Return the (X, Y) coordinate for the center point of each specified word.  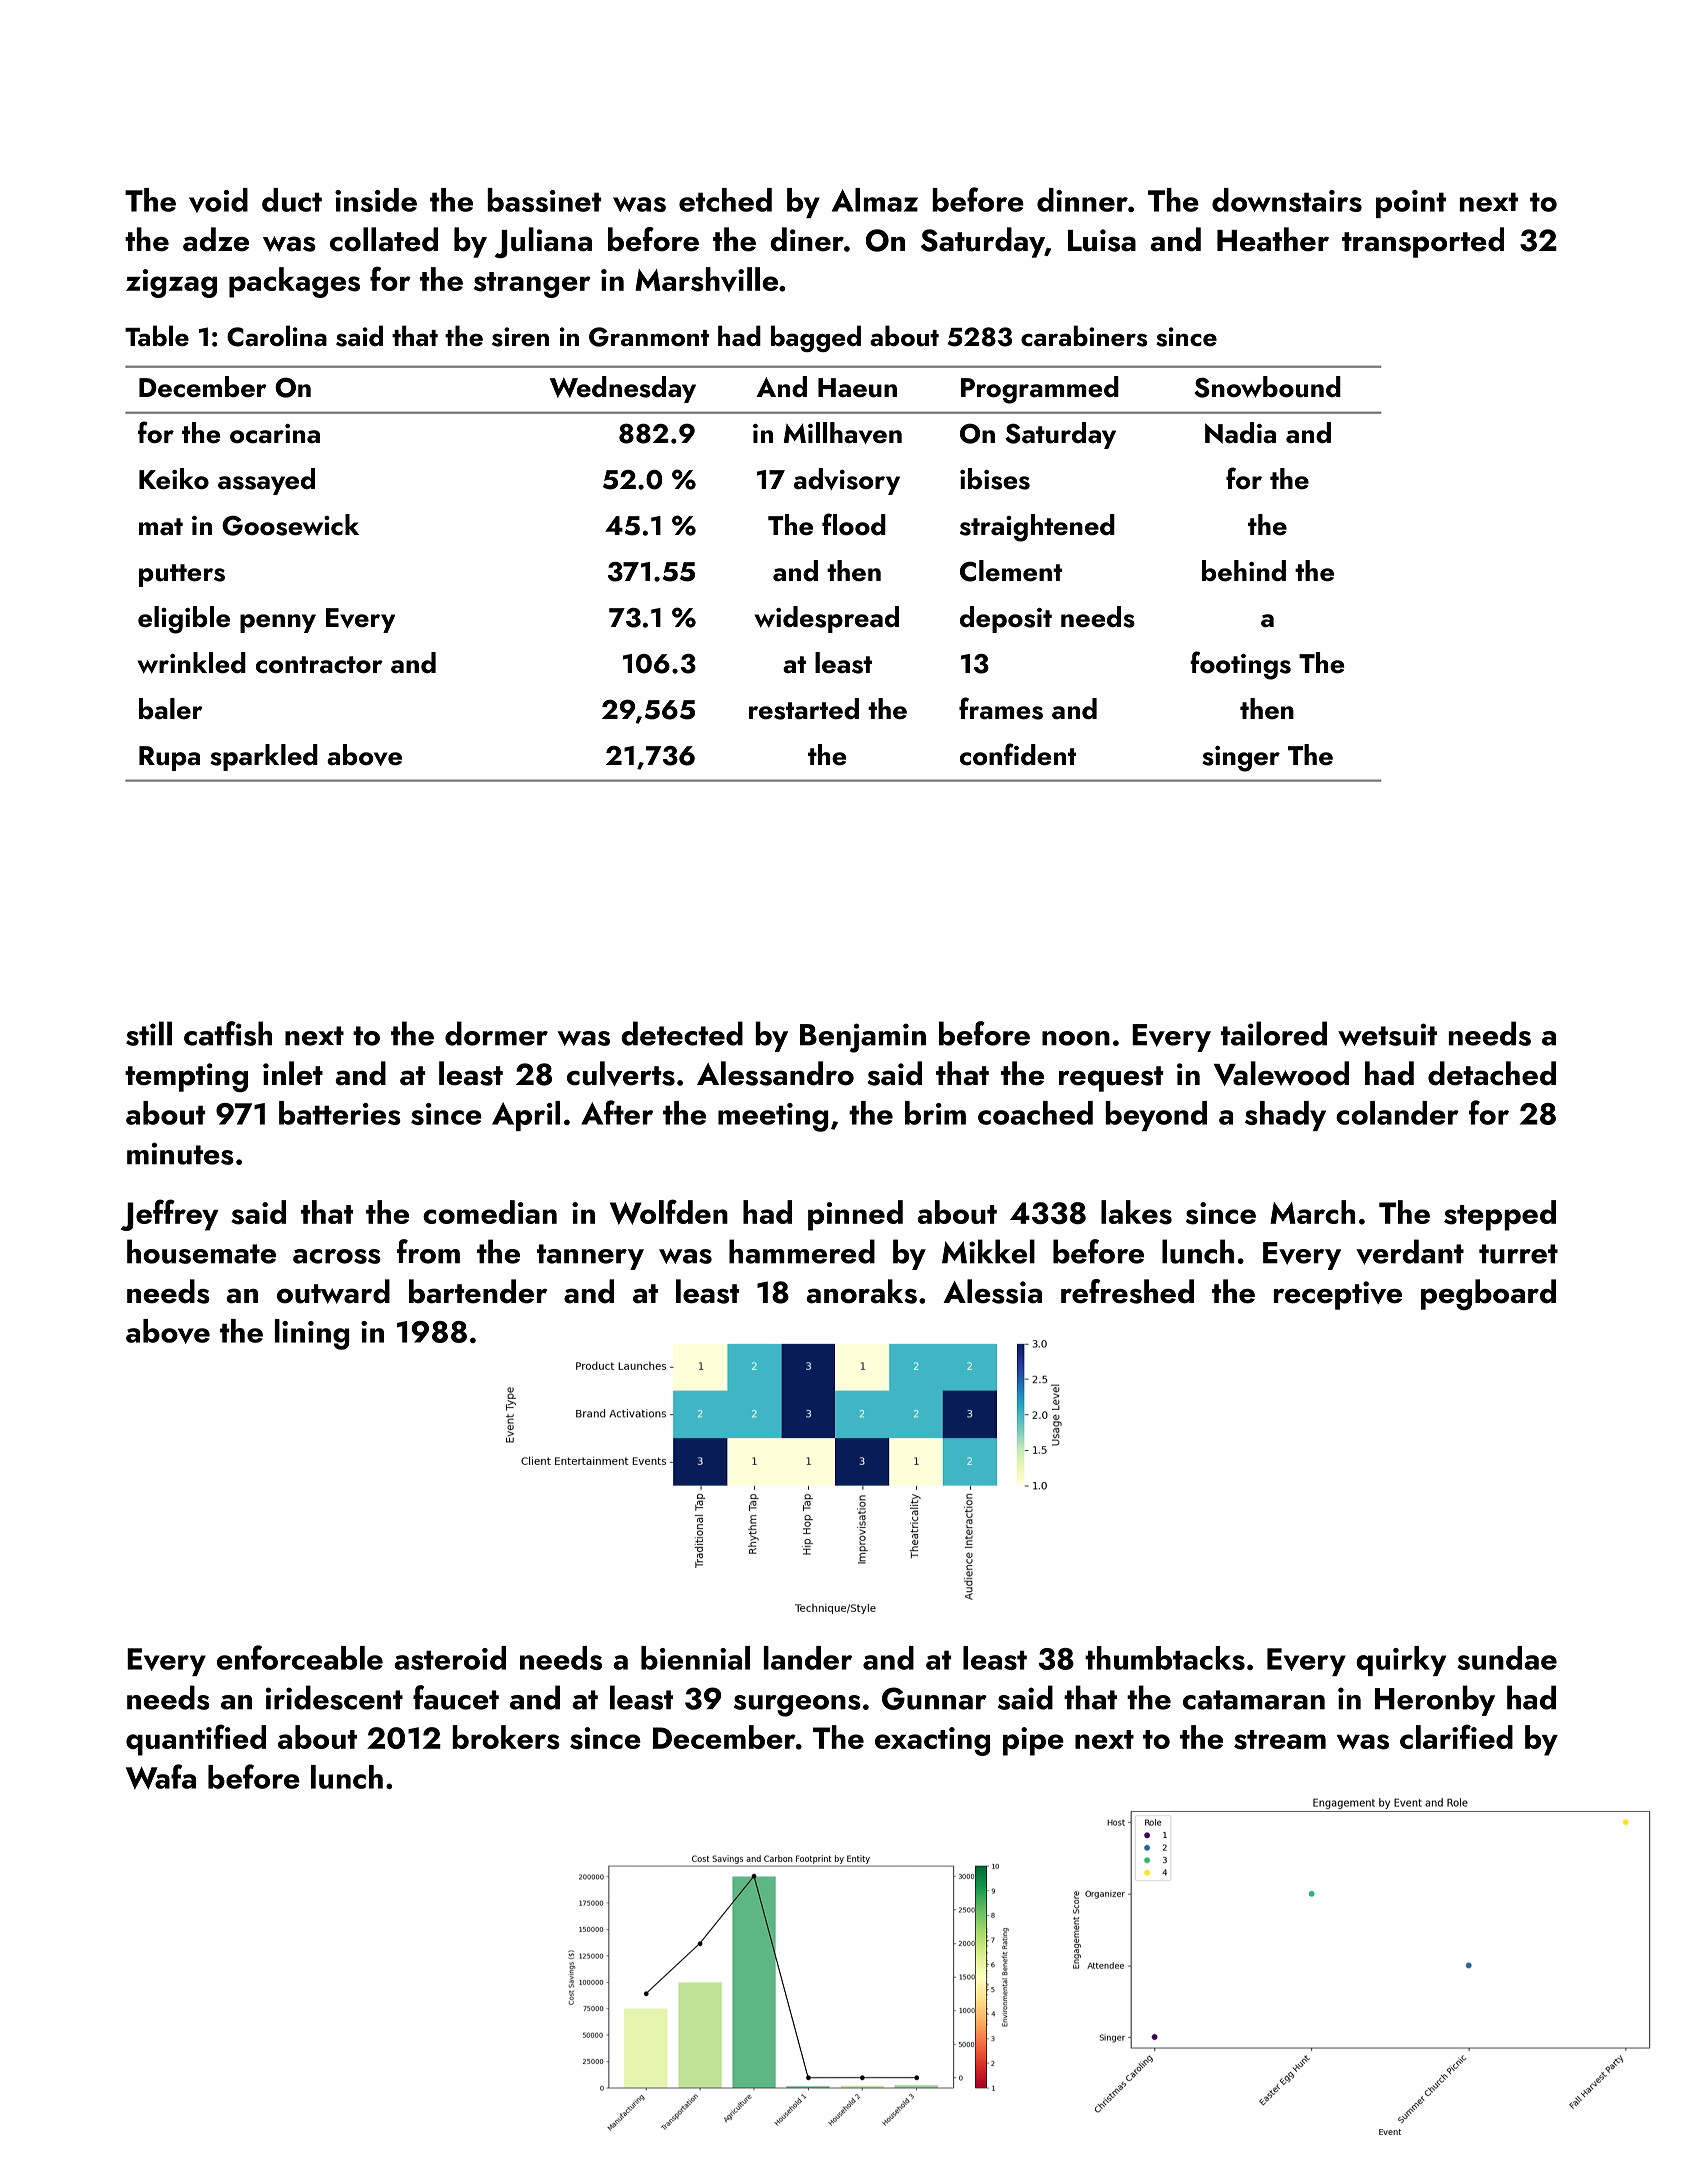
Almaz (875, 200)
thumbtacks (1165, 1658)
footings (1240, 665)
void (218, 200)
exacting (932, 1741)
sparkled (264, 757)
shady (1285, 1116)
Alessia (992, 1291)
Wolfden (669, 1212)
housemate (201, 1251)
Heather (1273, 239)
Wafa (161, 1777)
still (149, 1033)
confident (1018, 754)
